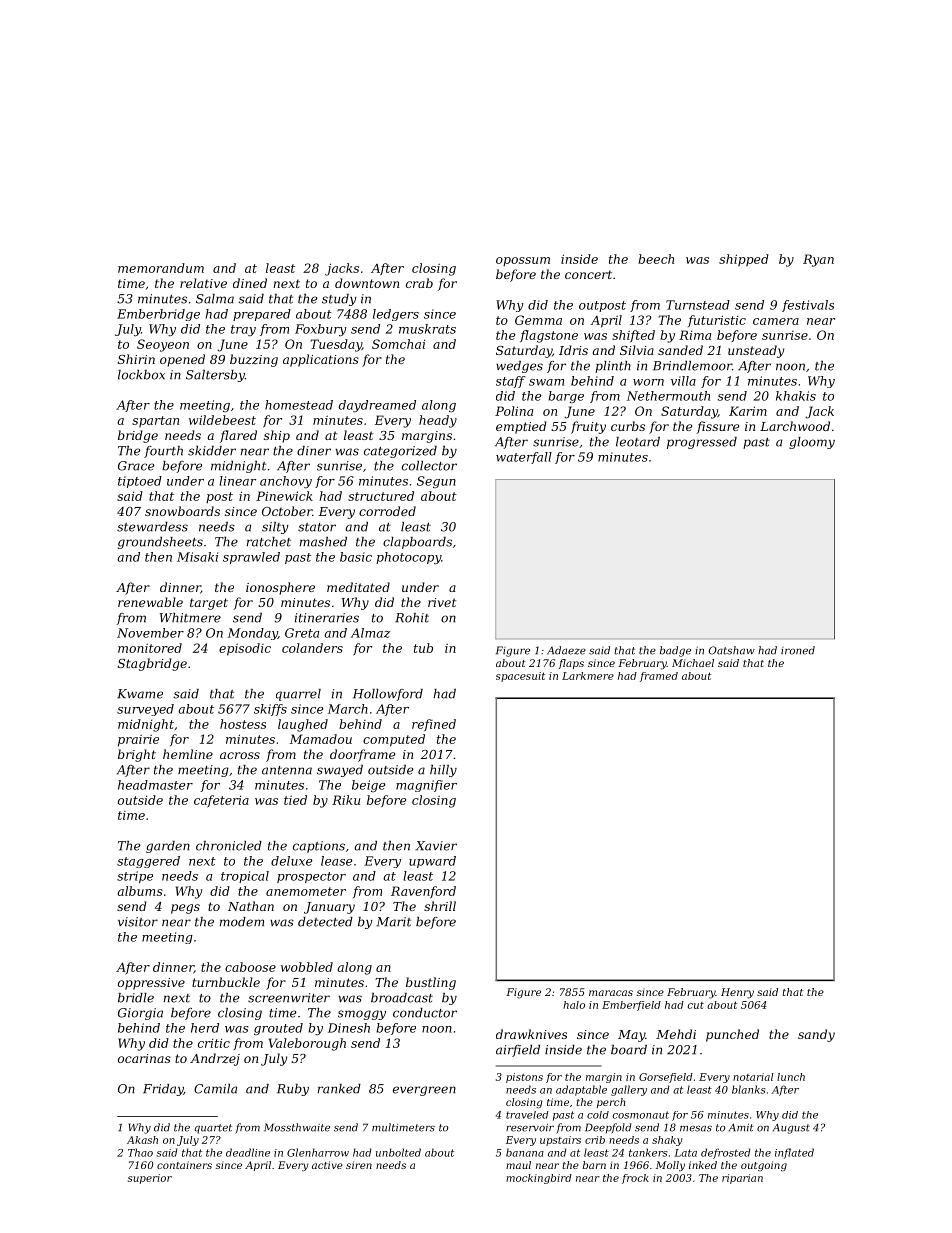  I want to click on deluxe, so click(292, 861).
